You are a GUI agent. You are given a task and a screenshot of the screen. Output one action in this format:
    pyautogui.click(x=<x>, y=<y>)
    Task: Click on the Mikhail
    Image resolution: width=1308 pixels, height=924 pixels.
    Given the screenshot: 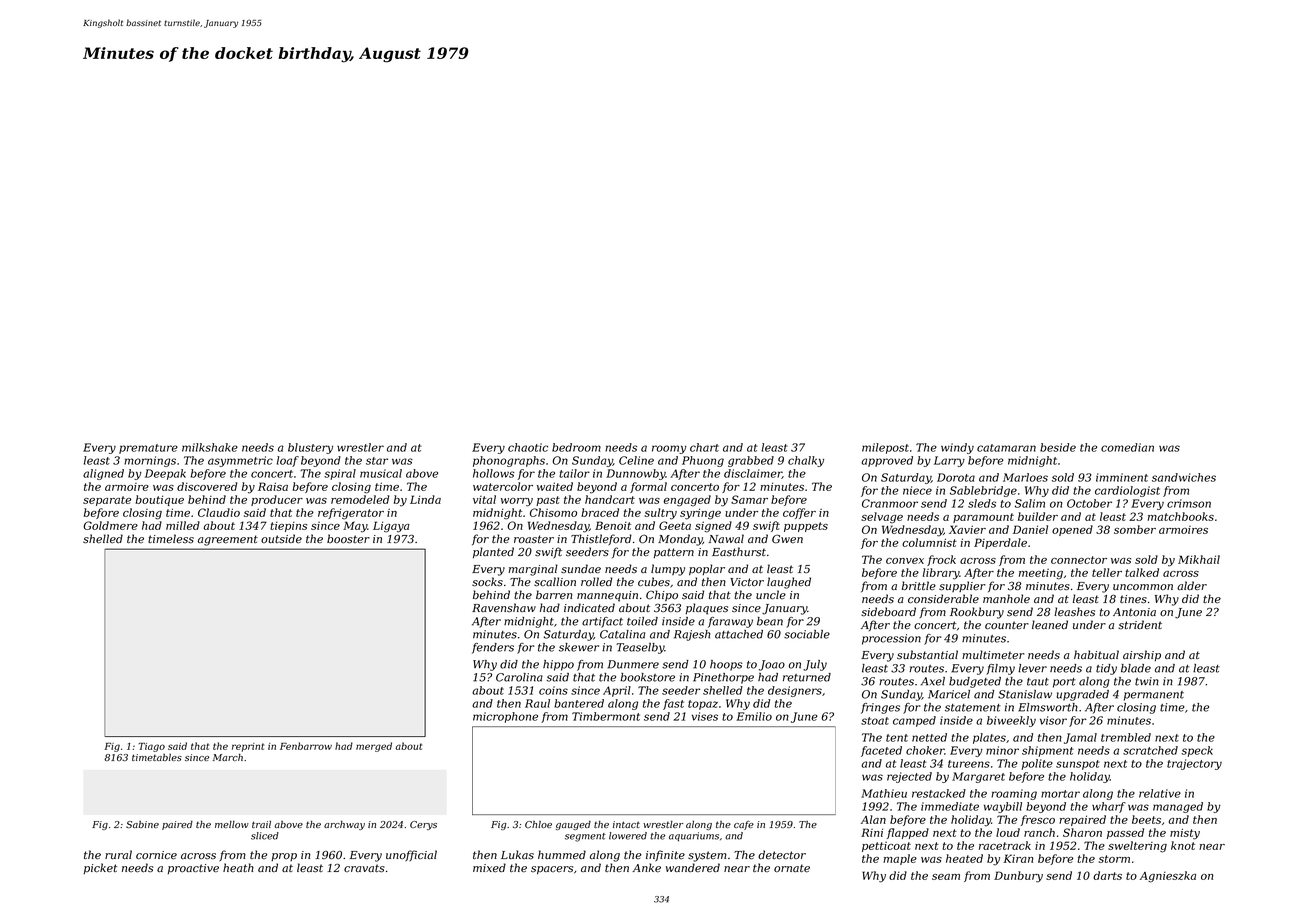 What is the action you would take?
    pyautogui.click(x=1199, y=559)
